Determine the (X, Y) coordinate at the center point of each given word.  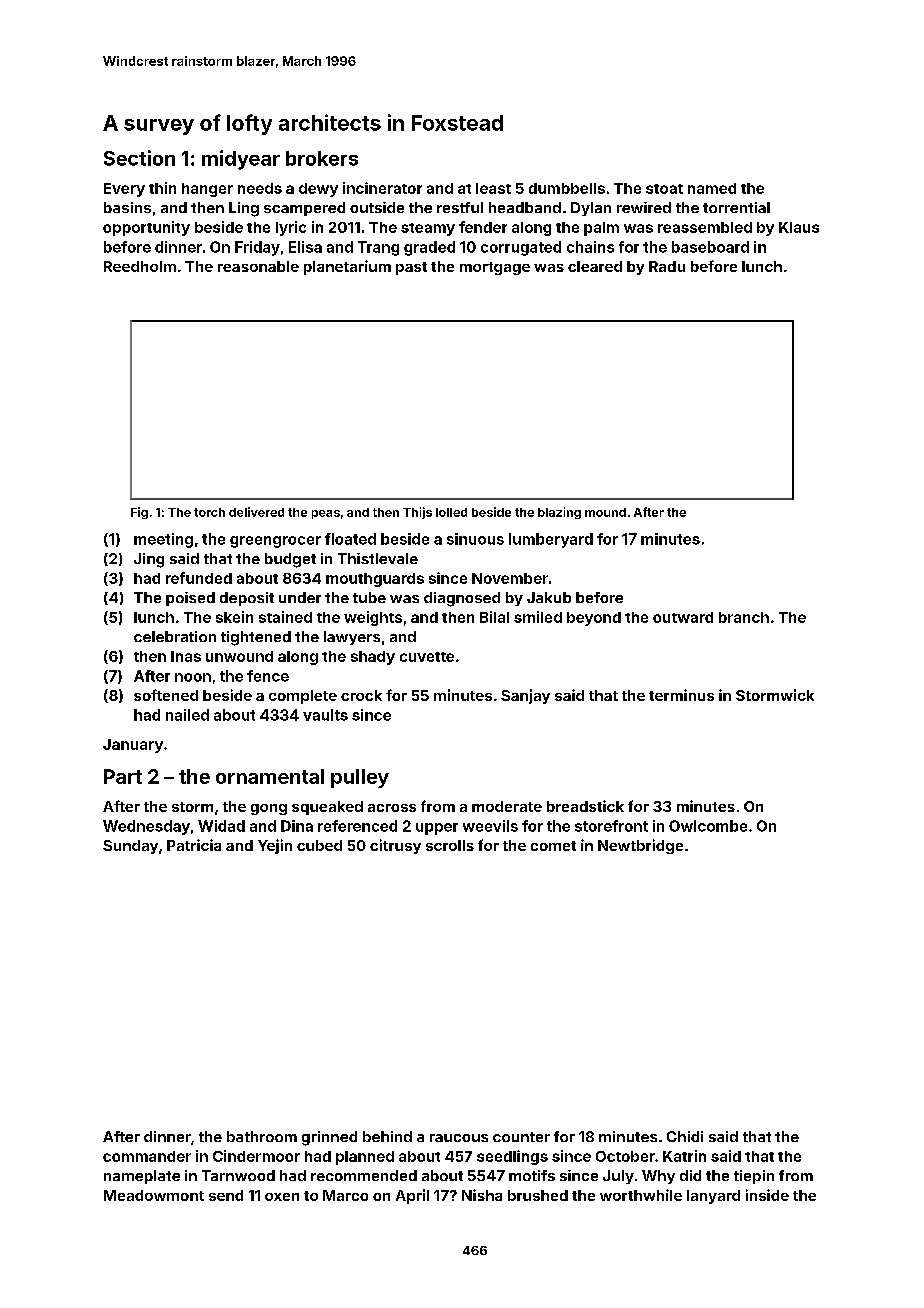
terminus (681, 695)
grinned (329, 1138)
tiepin (754, 1177)
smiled (538, 617)
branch (744, 617)
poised (190, 599)
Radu (667, 266)
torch (209, 512)
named (712, 188)
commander (147, 1156)
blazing (559, 513)
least (493, 188)
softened (166, 695)
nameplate (142, 1177)
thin (162, 188)
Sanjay (525, 696)
